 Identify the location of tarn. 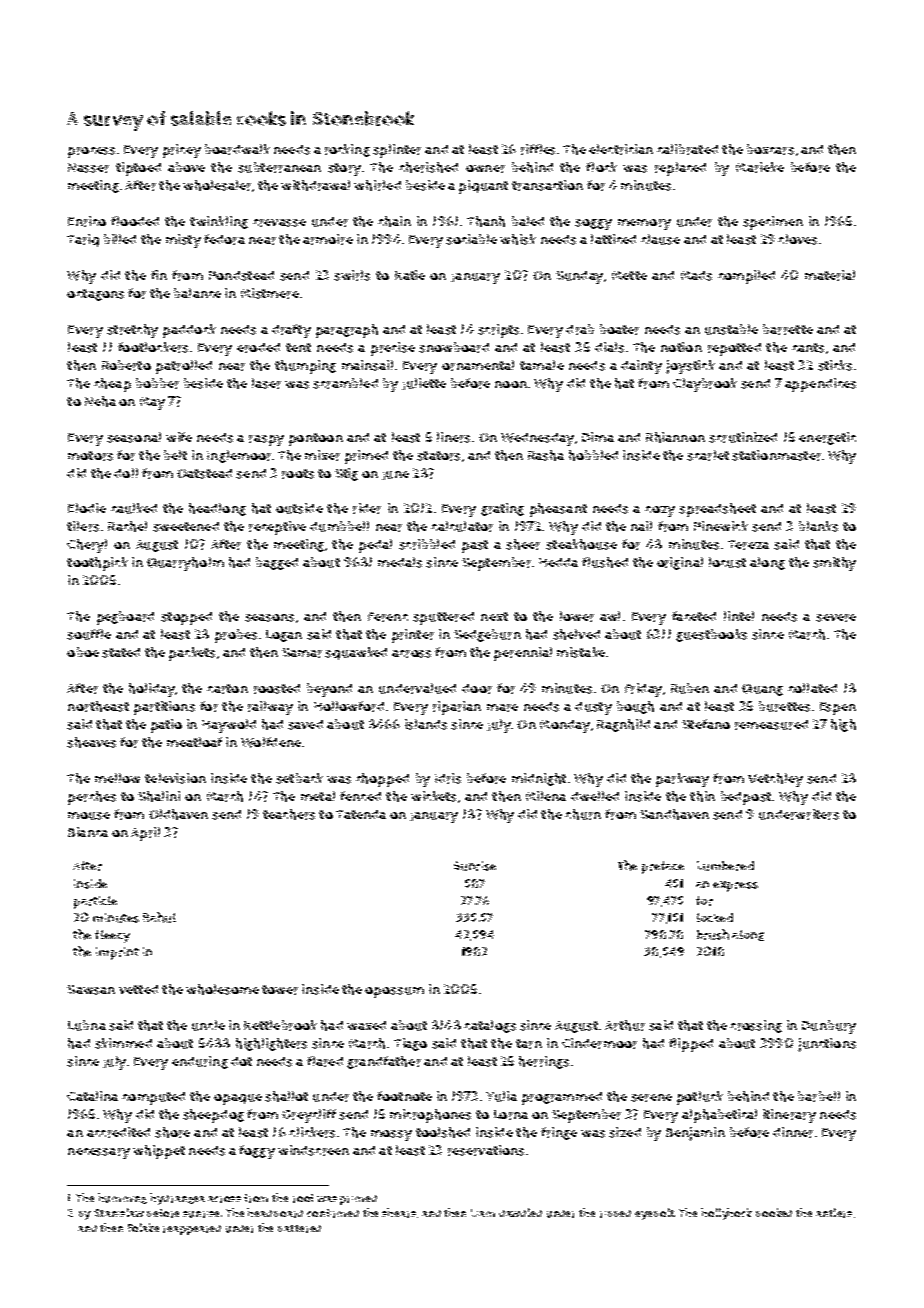
(529, 1044).
